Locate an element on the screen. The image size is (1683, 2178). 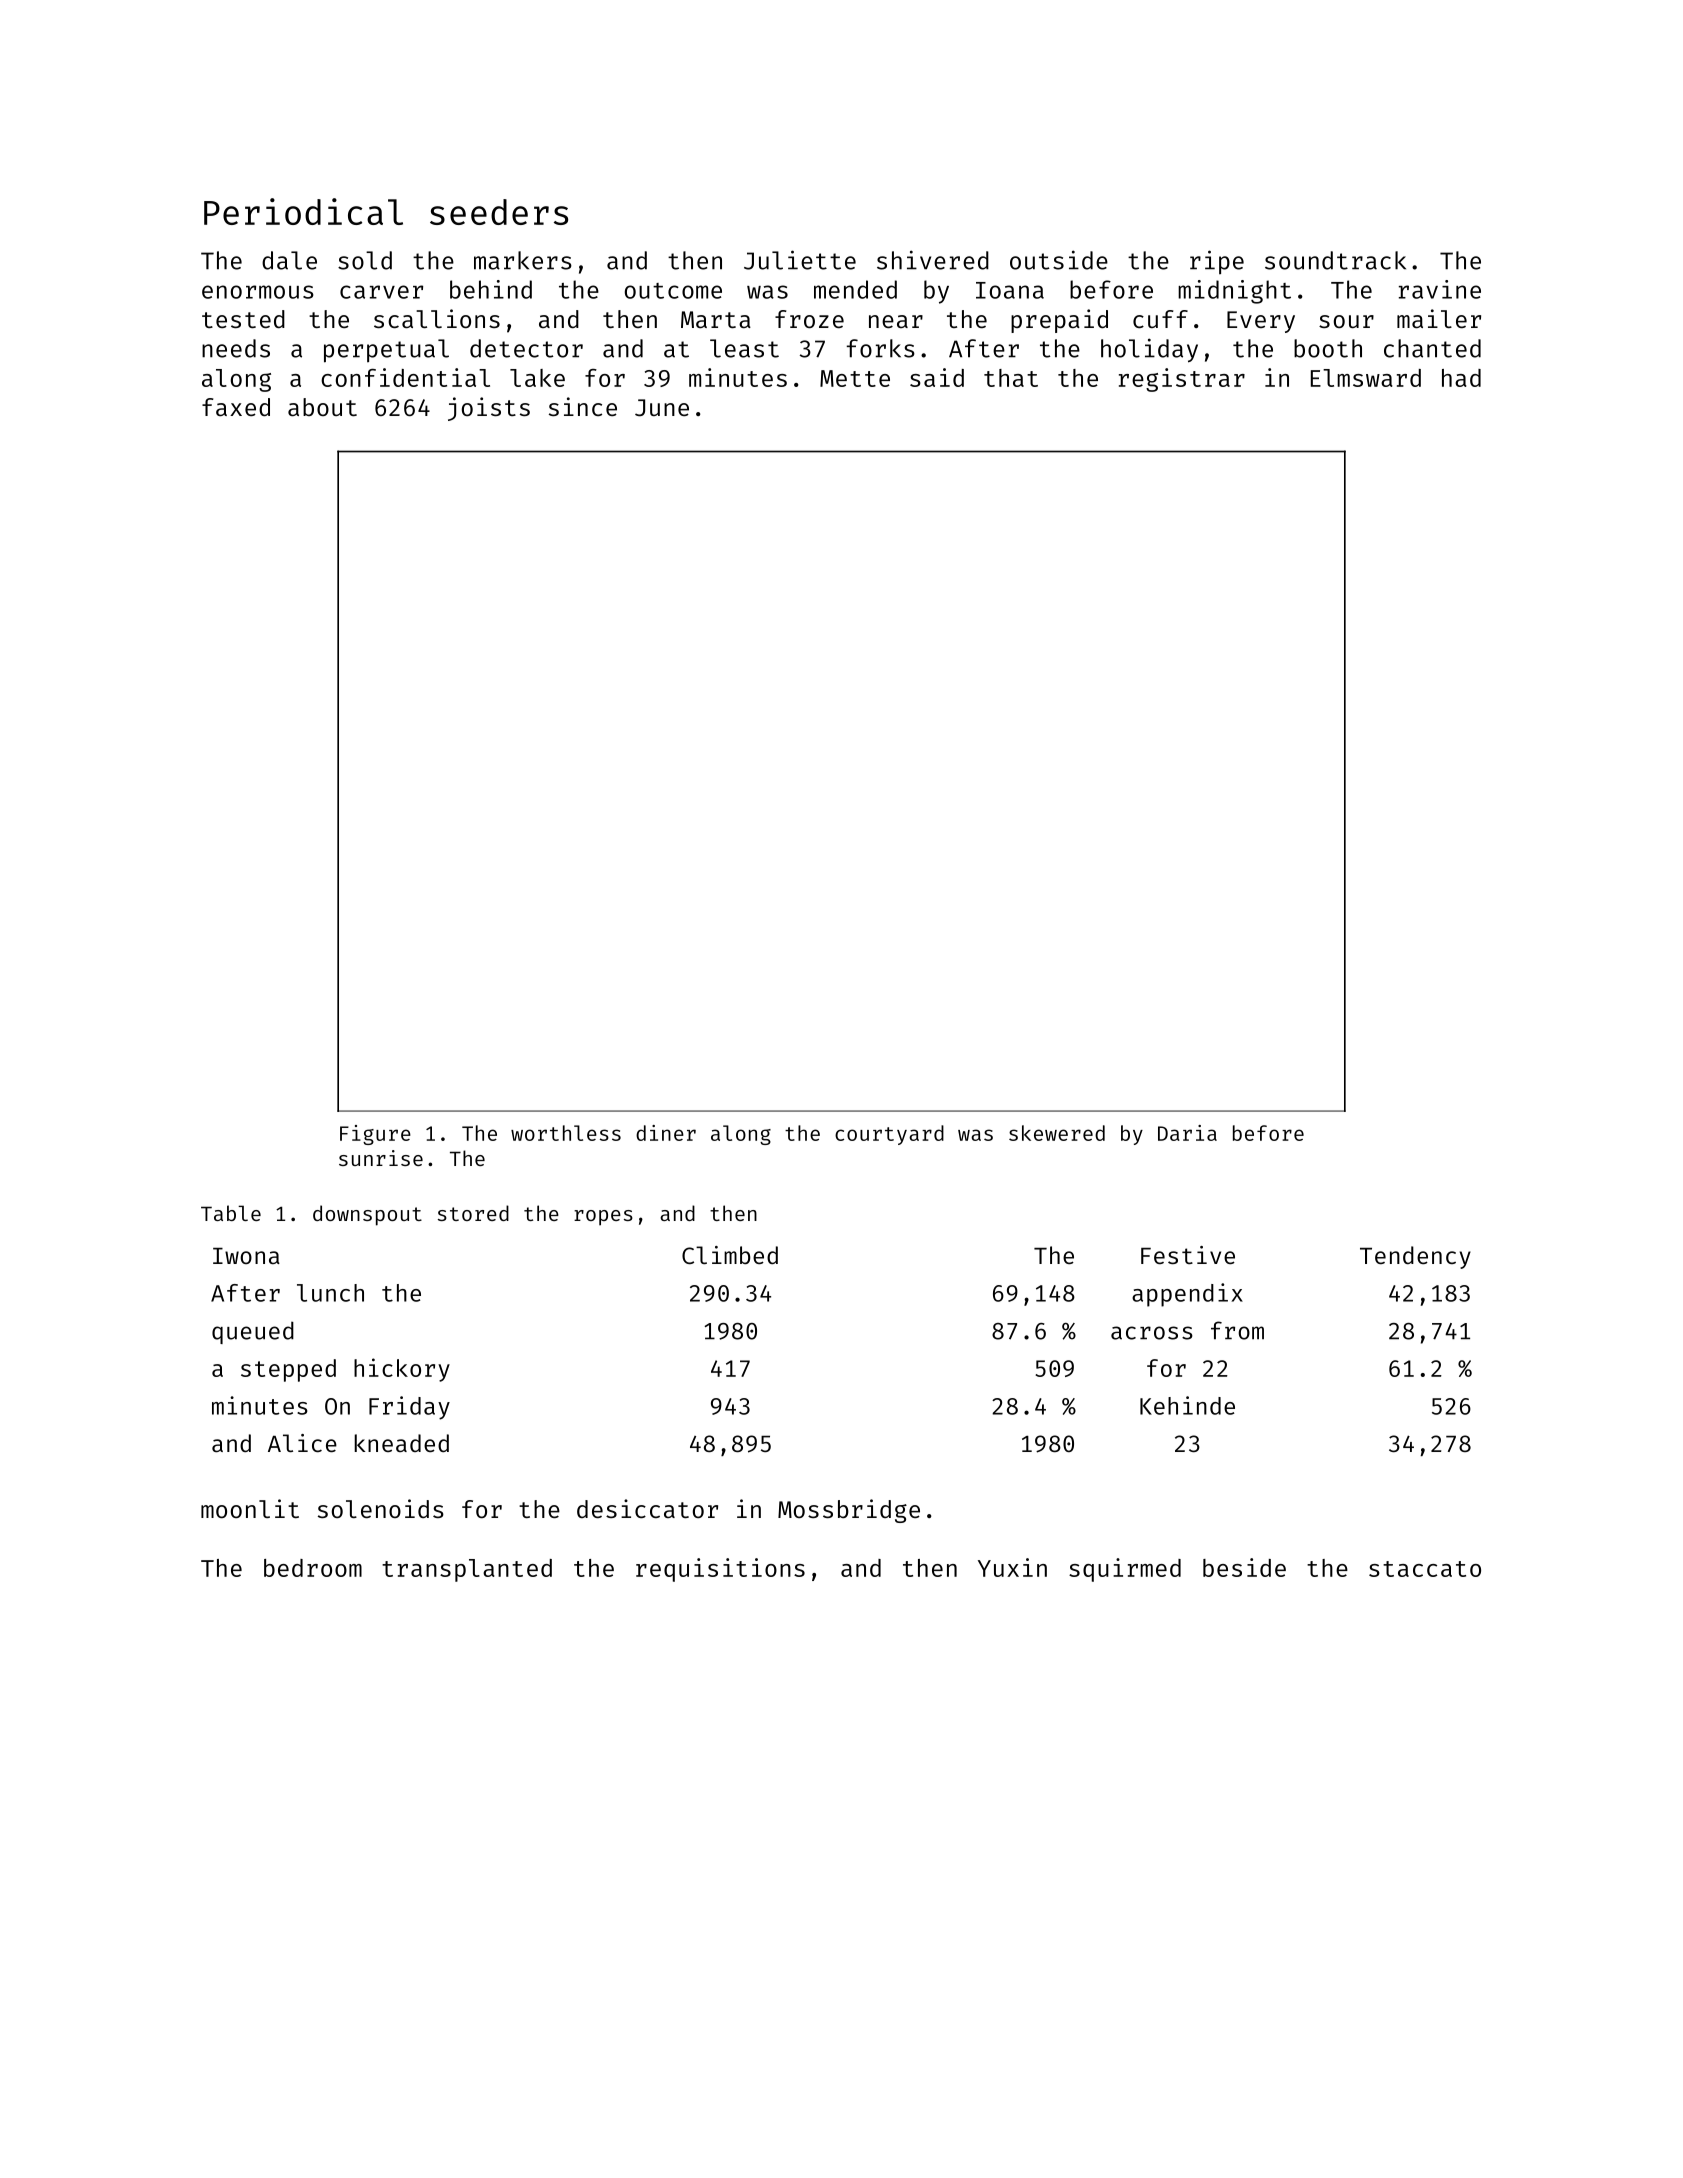
mailer is located at coordinates (1439, 318).
